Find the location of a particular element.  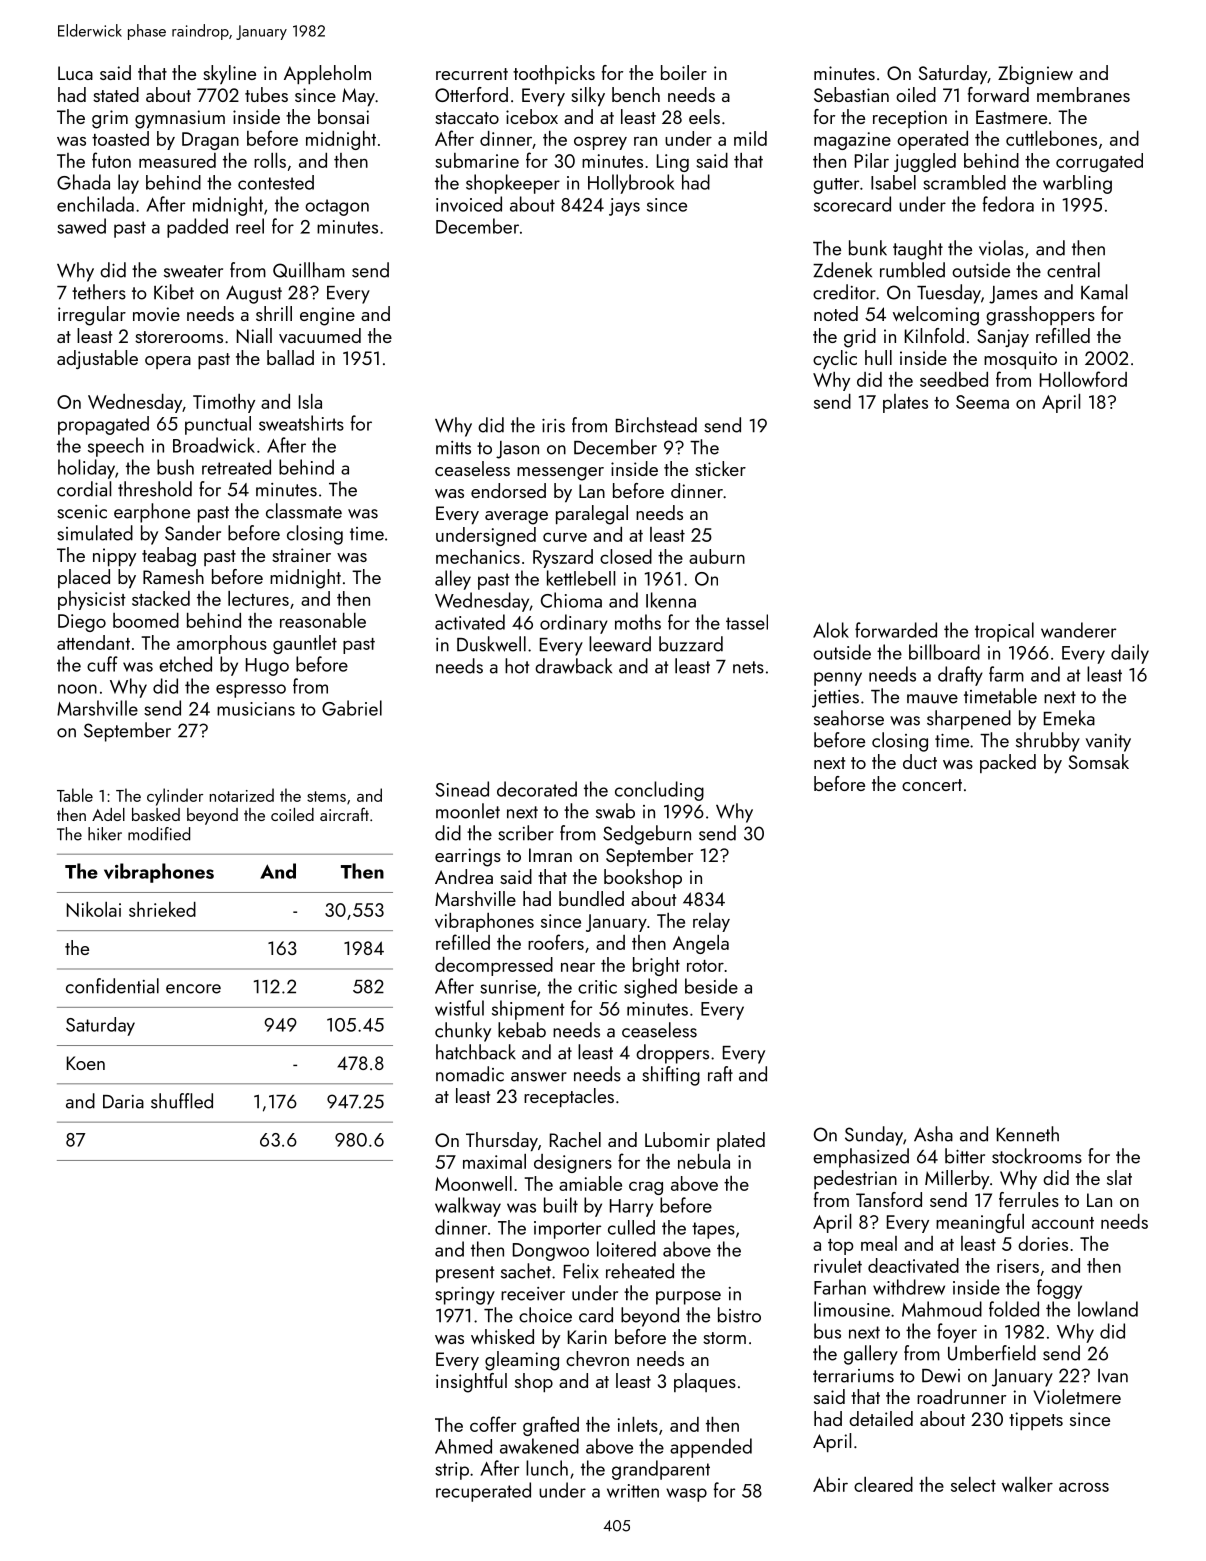

walkway is located at coordinates (468, 1207).
